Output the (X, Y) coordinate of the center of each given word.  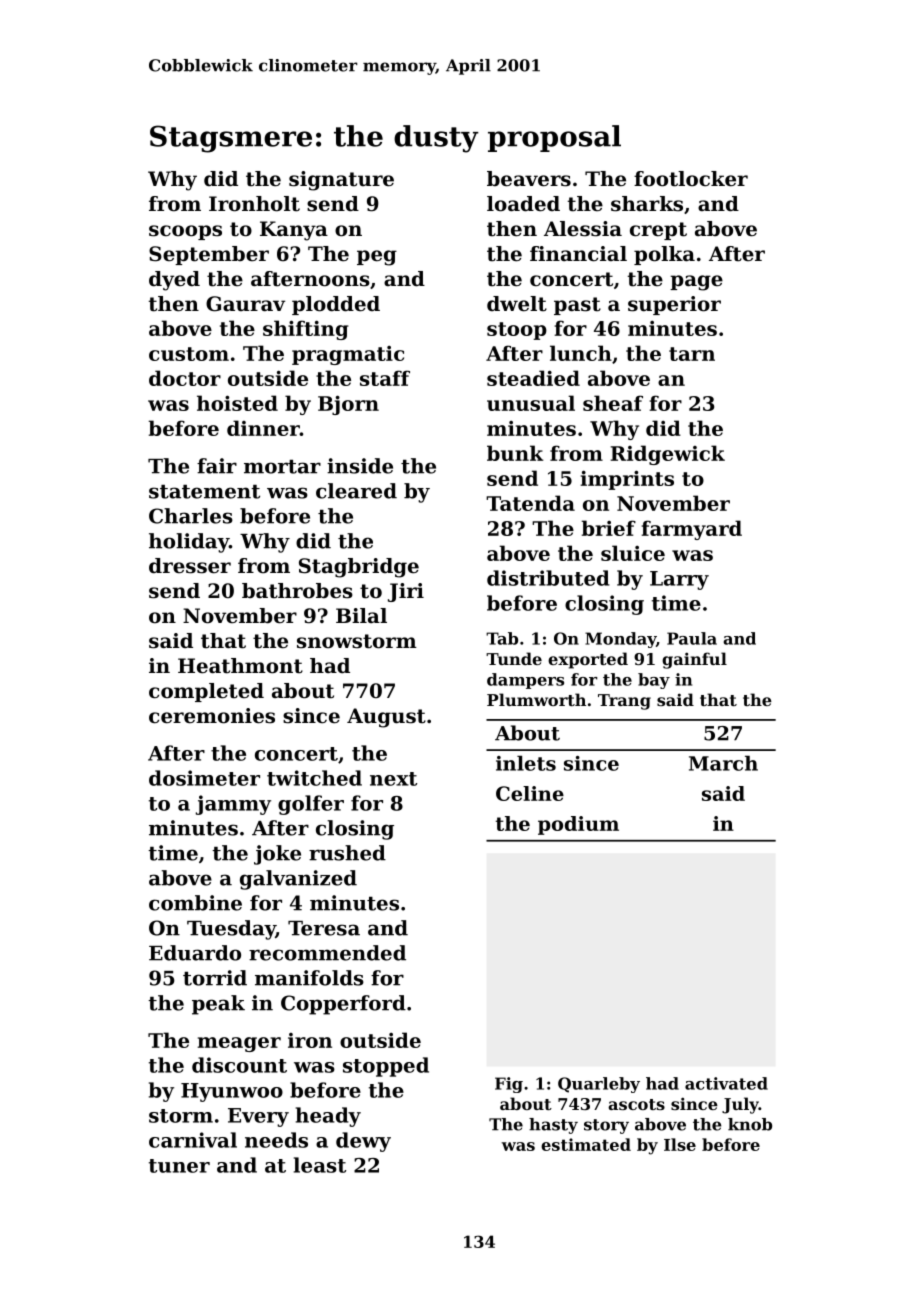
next (393, 779)
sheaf (613, 403)
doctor (185, 378)
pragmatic (348, 355)
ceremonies (212, 716)
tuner (179, 1166)
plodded (336, 305)
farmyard (692, 530)
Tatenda (530, 503)
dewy (363, 1142)
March (723, 763)
